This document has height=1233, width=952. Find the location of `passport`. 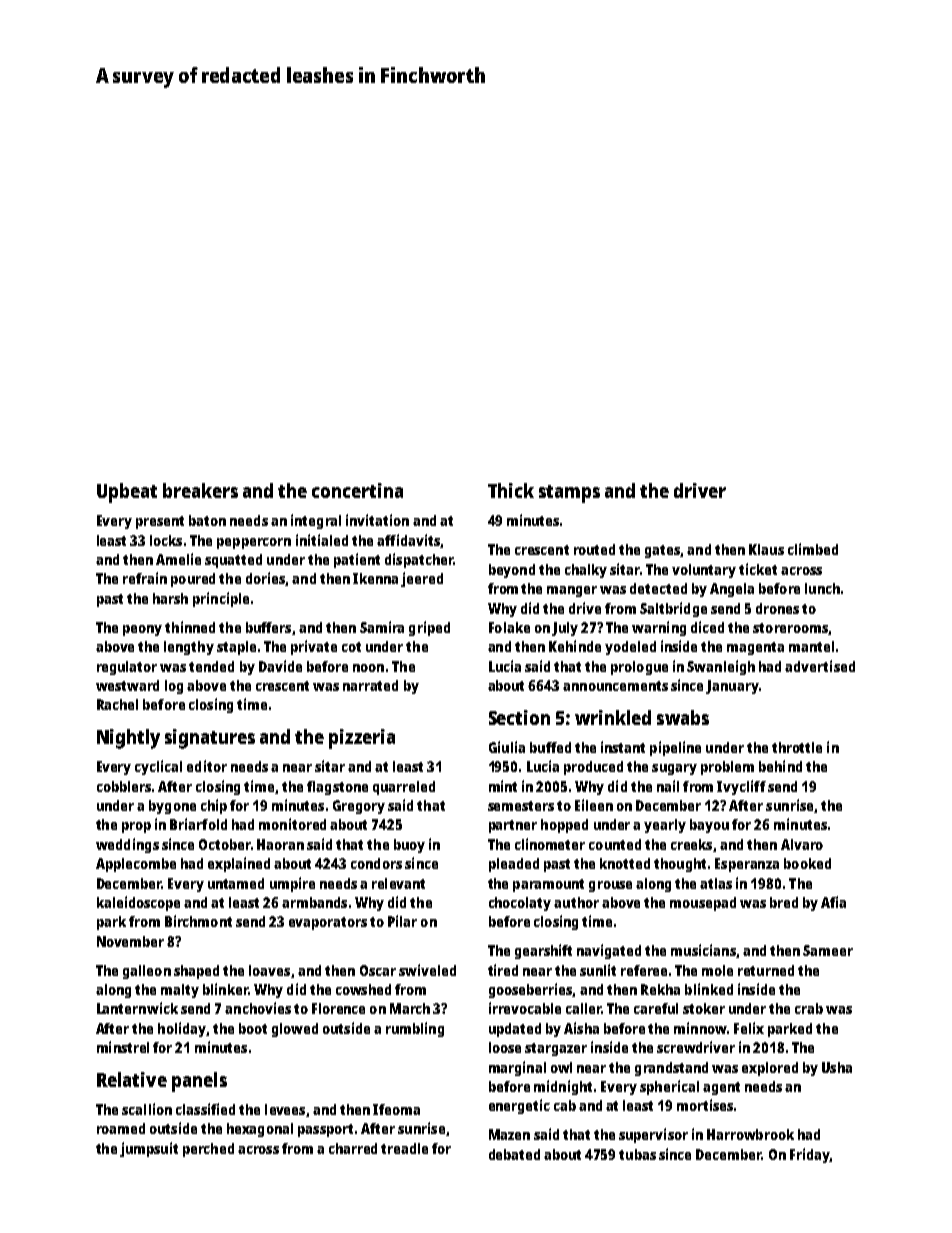

passport is located at coordinates (325, 1130).
